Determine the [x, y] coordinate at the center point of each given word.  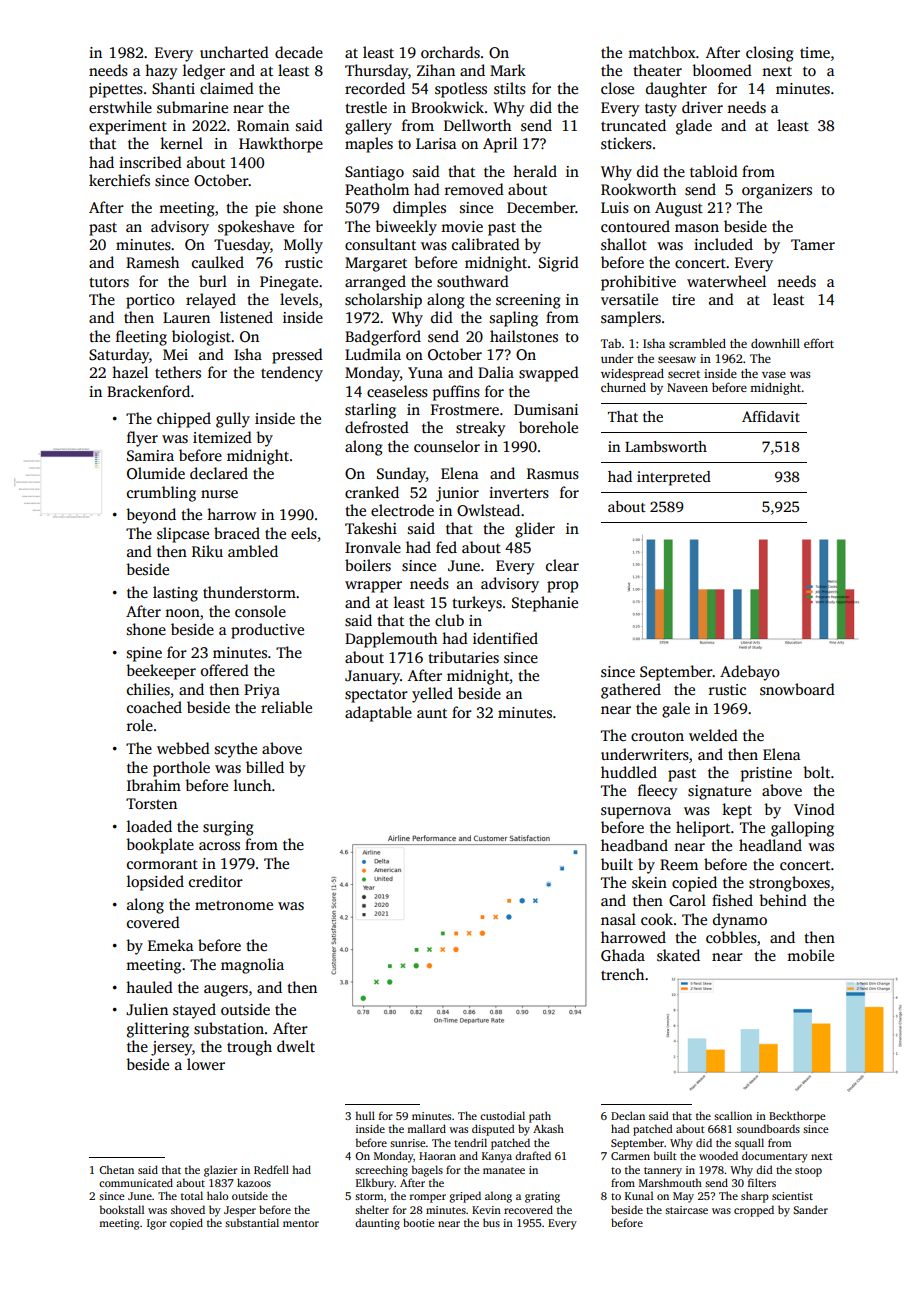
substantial [252, 1222]
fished [732, 900]
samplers [631, 319]
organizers [777, 191]
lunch [252, 785]
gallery [368, 127]
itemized [222, 437]
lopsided [155, 883]
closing [770, 54]
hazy [161, 72]
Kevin [486, 1210]
